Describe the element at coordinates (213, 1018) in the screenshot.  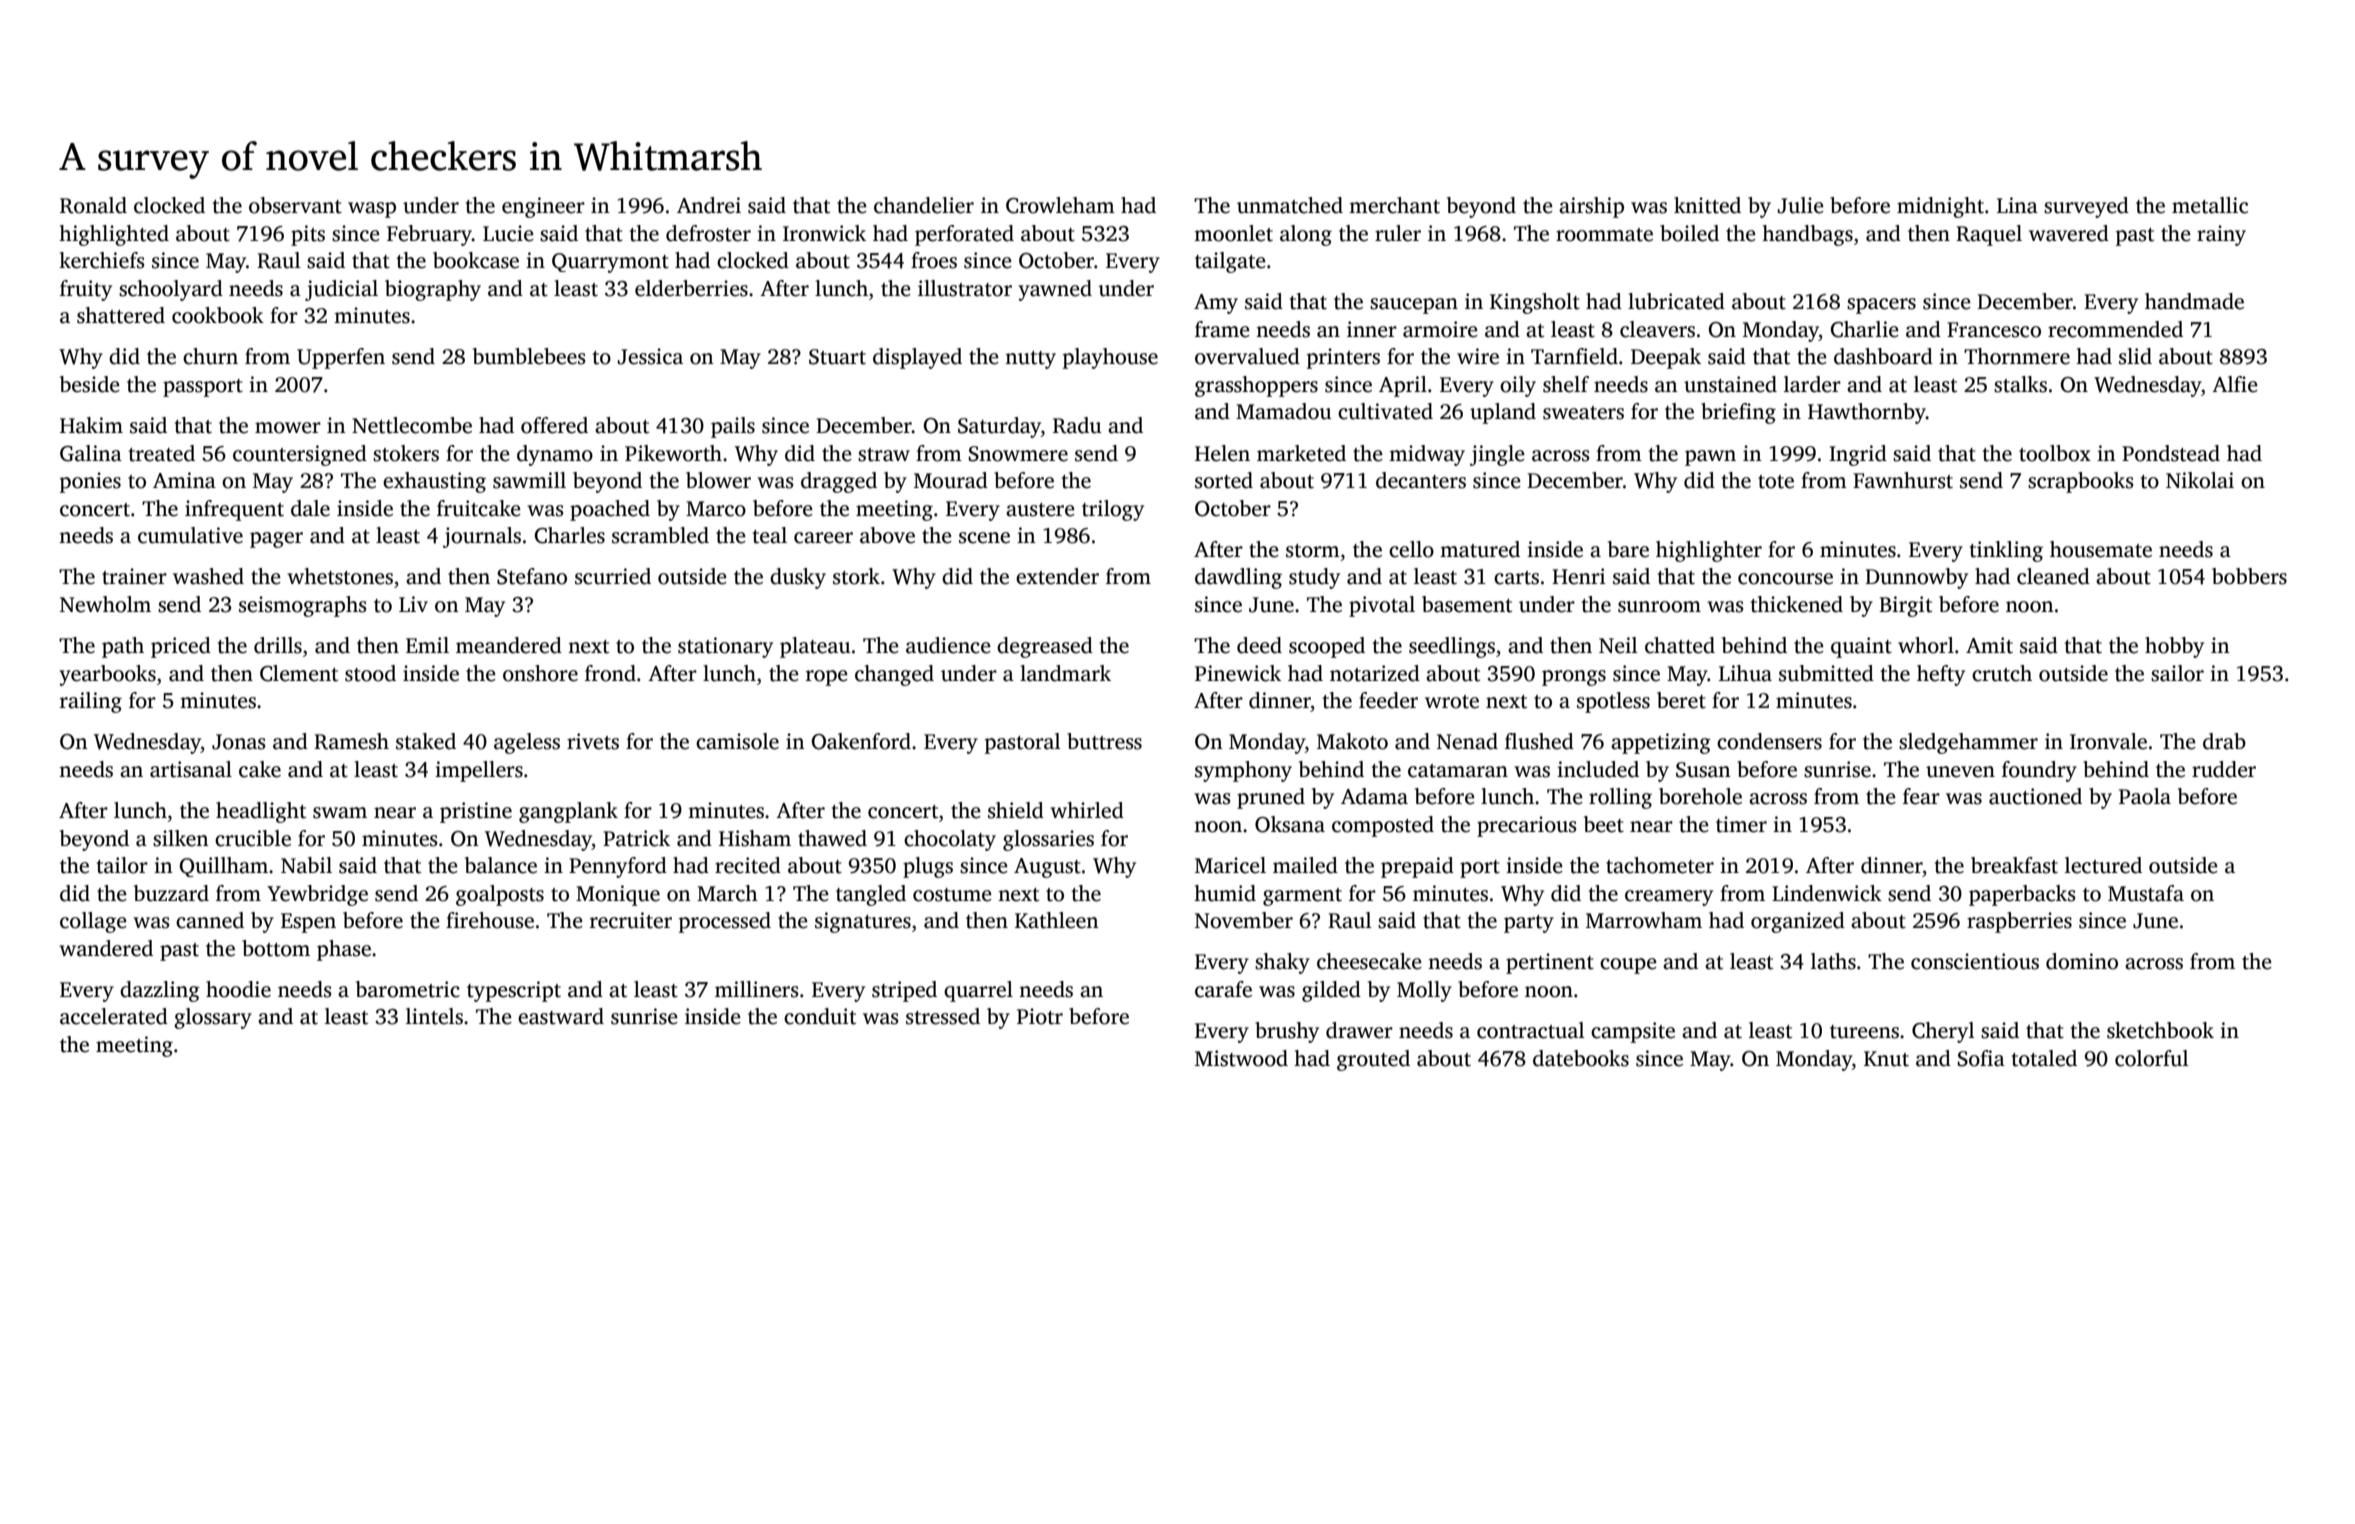
I see `glossary` at that location.
